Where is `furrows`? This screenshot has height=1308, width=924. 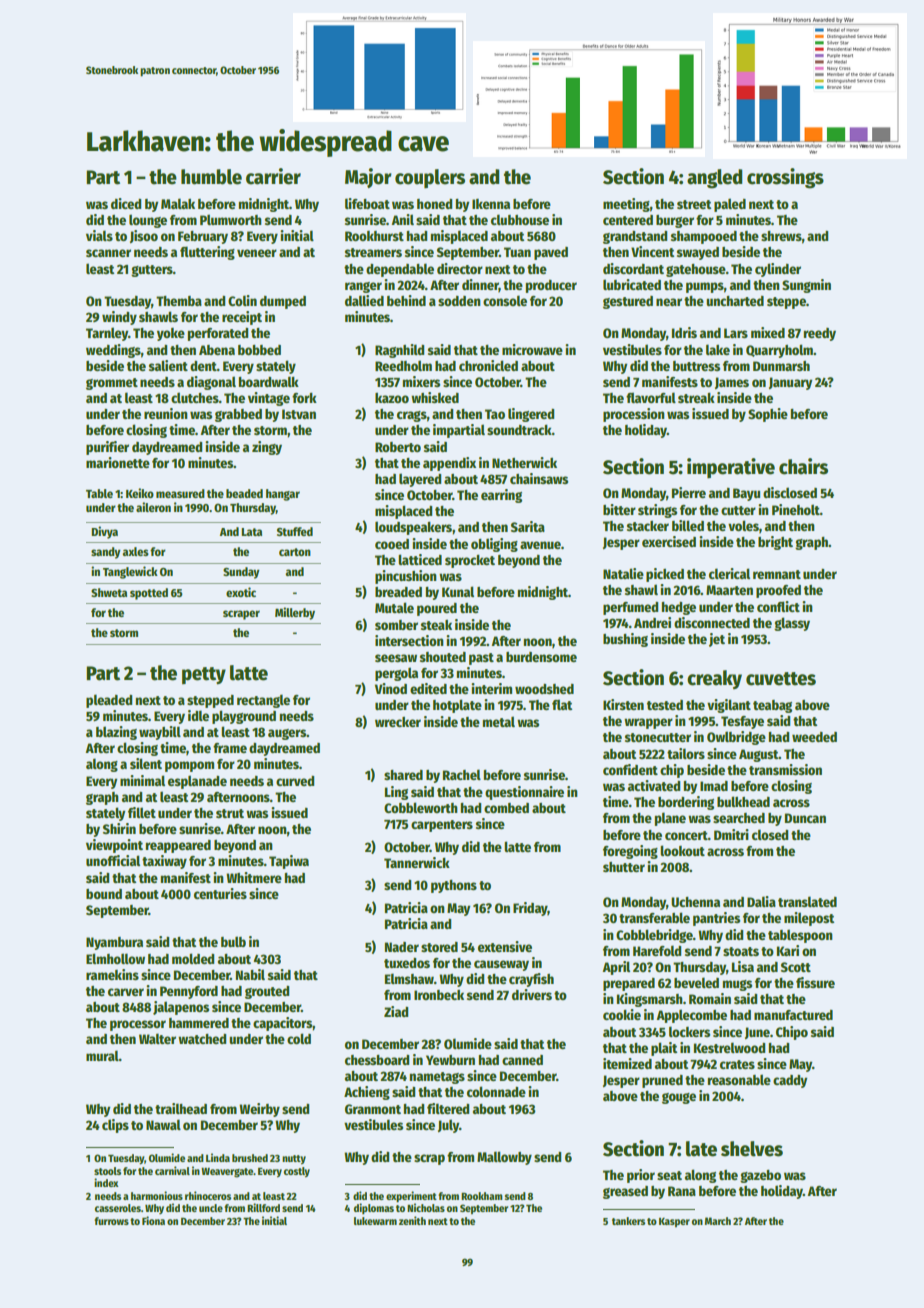 furrows is located at coordinates (111, 1221).
